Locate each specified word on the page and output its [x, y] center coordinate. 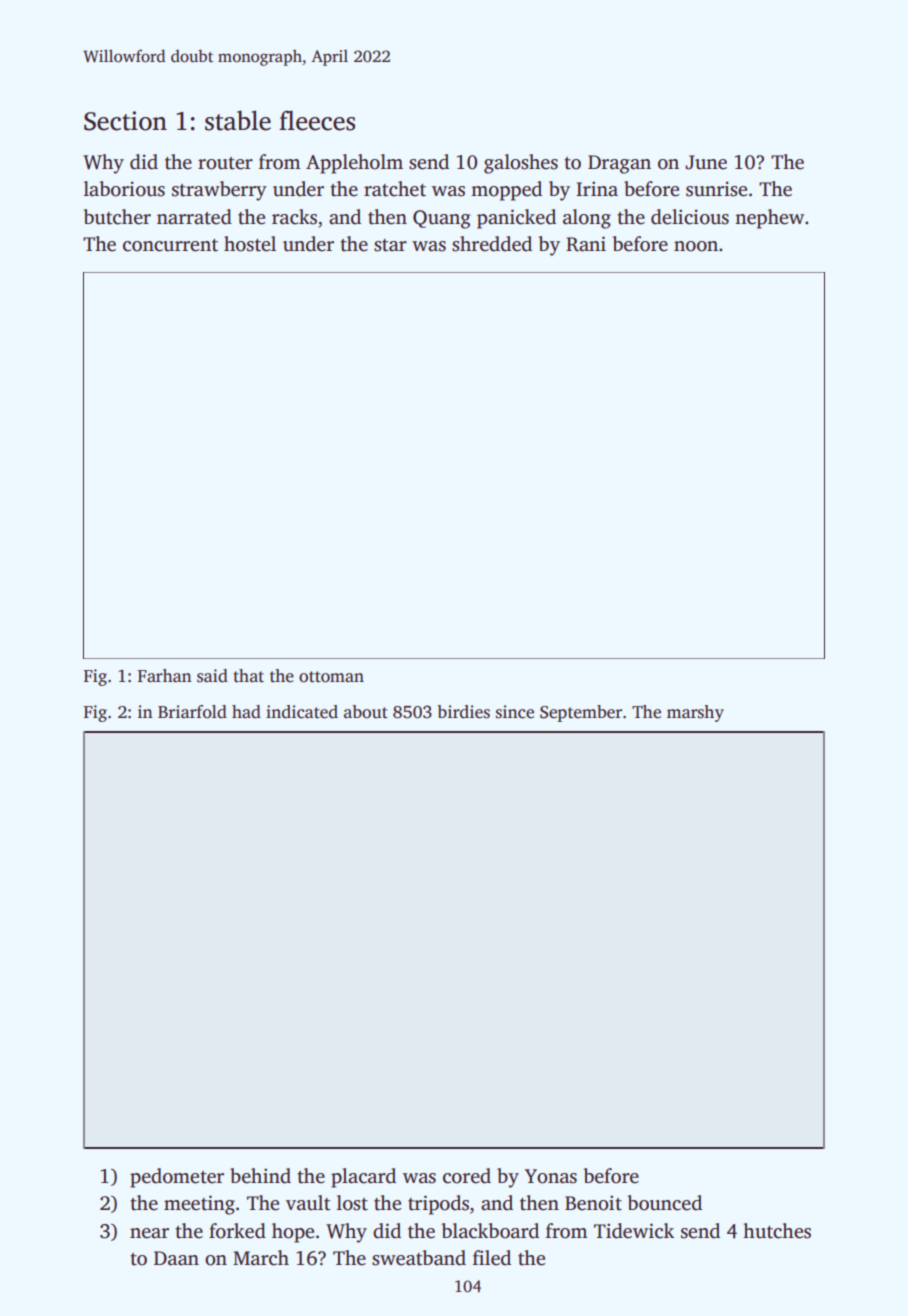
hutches [777, 1231]
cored [467, 1176]
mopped [506, 191]
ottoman [331, 677]
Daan [176, 1258]
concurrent [170, 245]
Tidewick [634, 1231]
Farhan [164, 675]
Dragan [619, 164]
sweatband [419, 1258]
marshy [695, 713]
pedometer [177, 1178]
